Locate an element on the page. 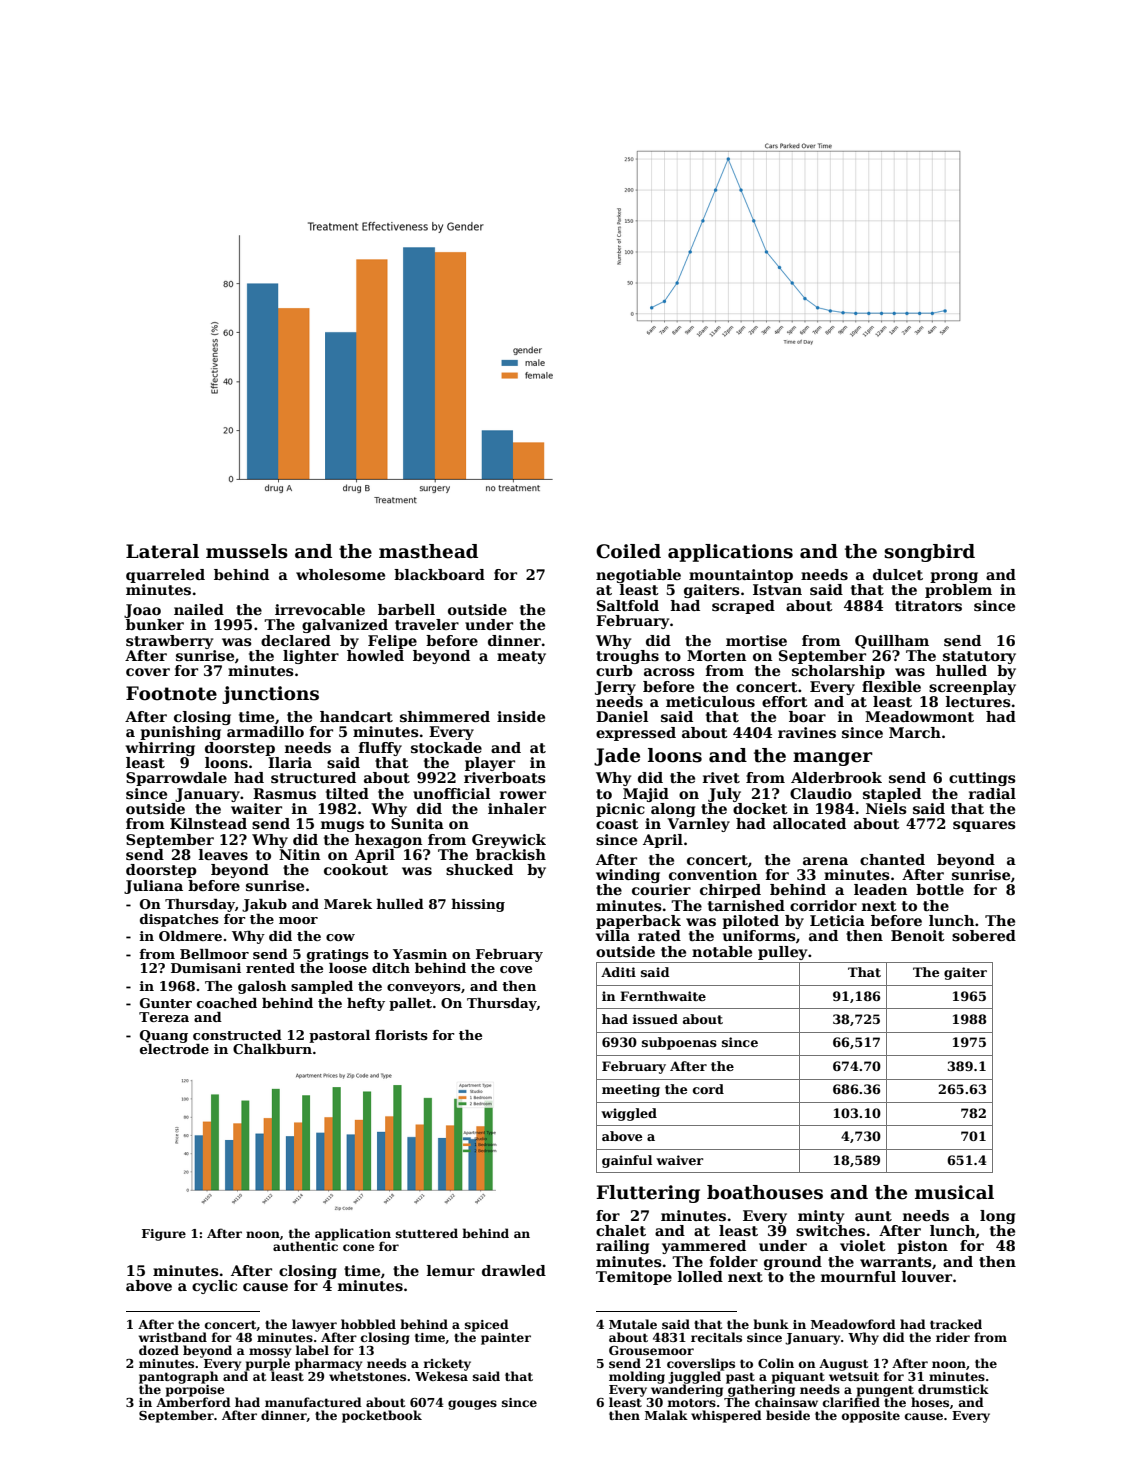 The height and width of the page is (1478, 1142). florists is located at coordinates (401, 1035).
